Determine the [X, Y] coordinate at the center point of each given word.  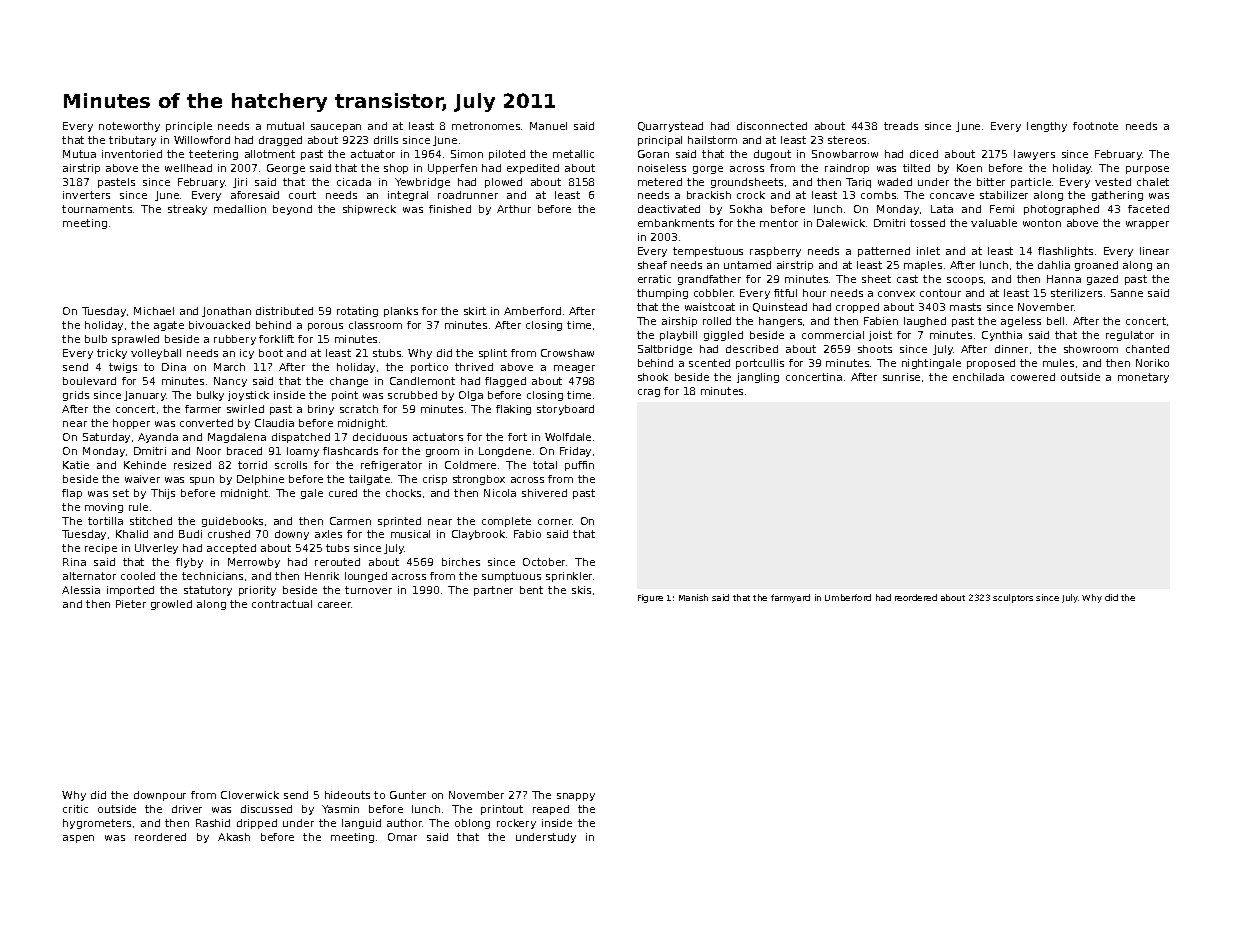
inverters [86, 195]
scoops [965, 281]
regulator [1130, 336]
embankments [676, 223]
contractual [282, 604]
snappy [576, 797]
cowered [1033, 377]
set [121, 493]
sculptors [1013, 598]
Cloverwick [250, 795]
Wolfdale [568, 437]
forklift [276, 339]
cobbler [714, 293]
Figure [650, 598]
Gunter [408, 795]
